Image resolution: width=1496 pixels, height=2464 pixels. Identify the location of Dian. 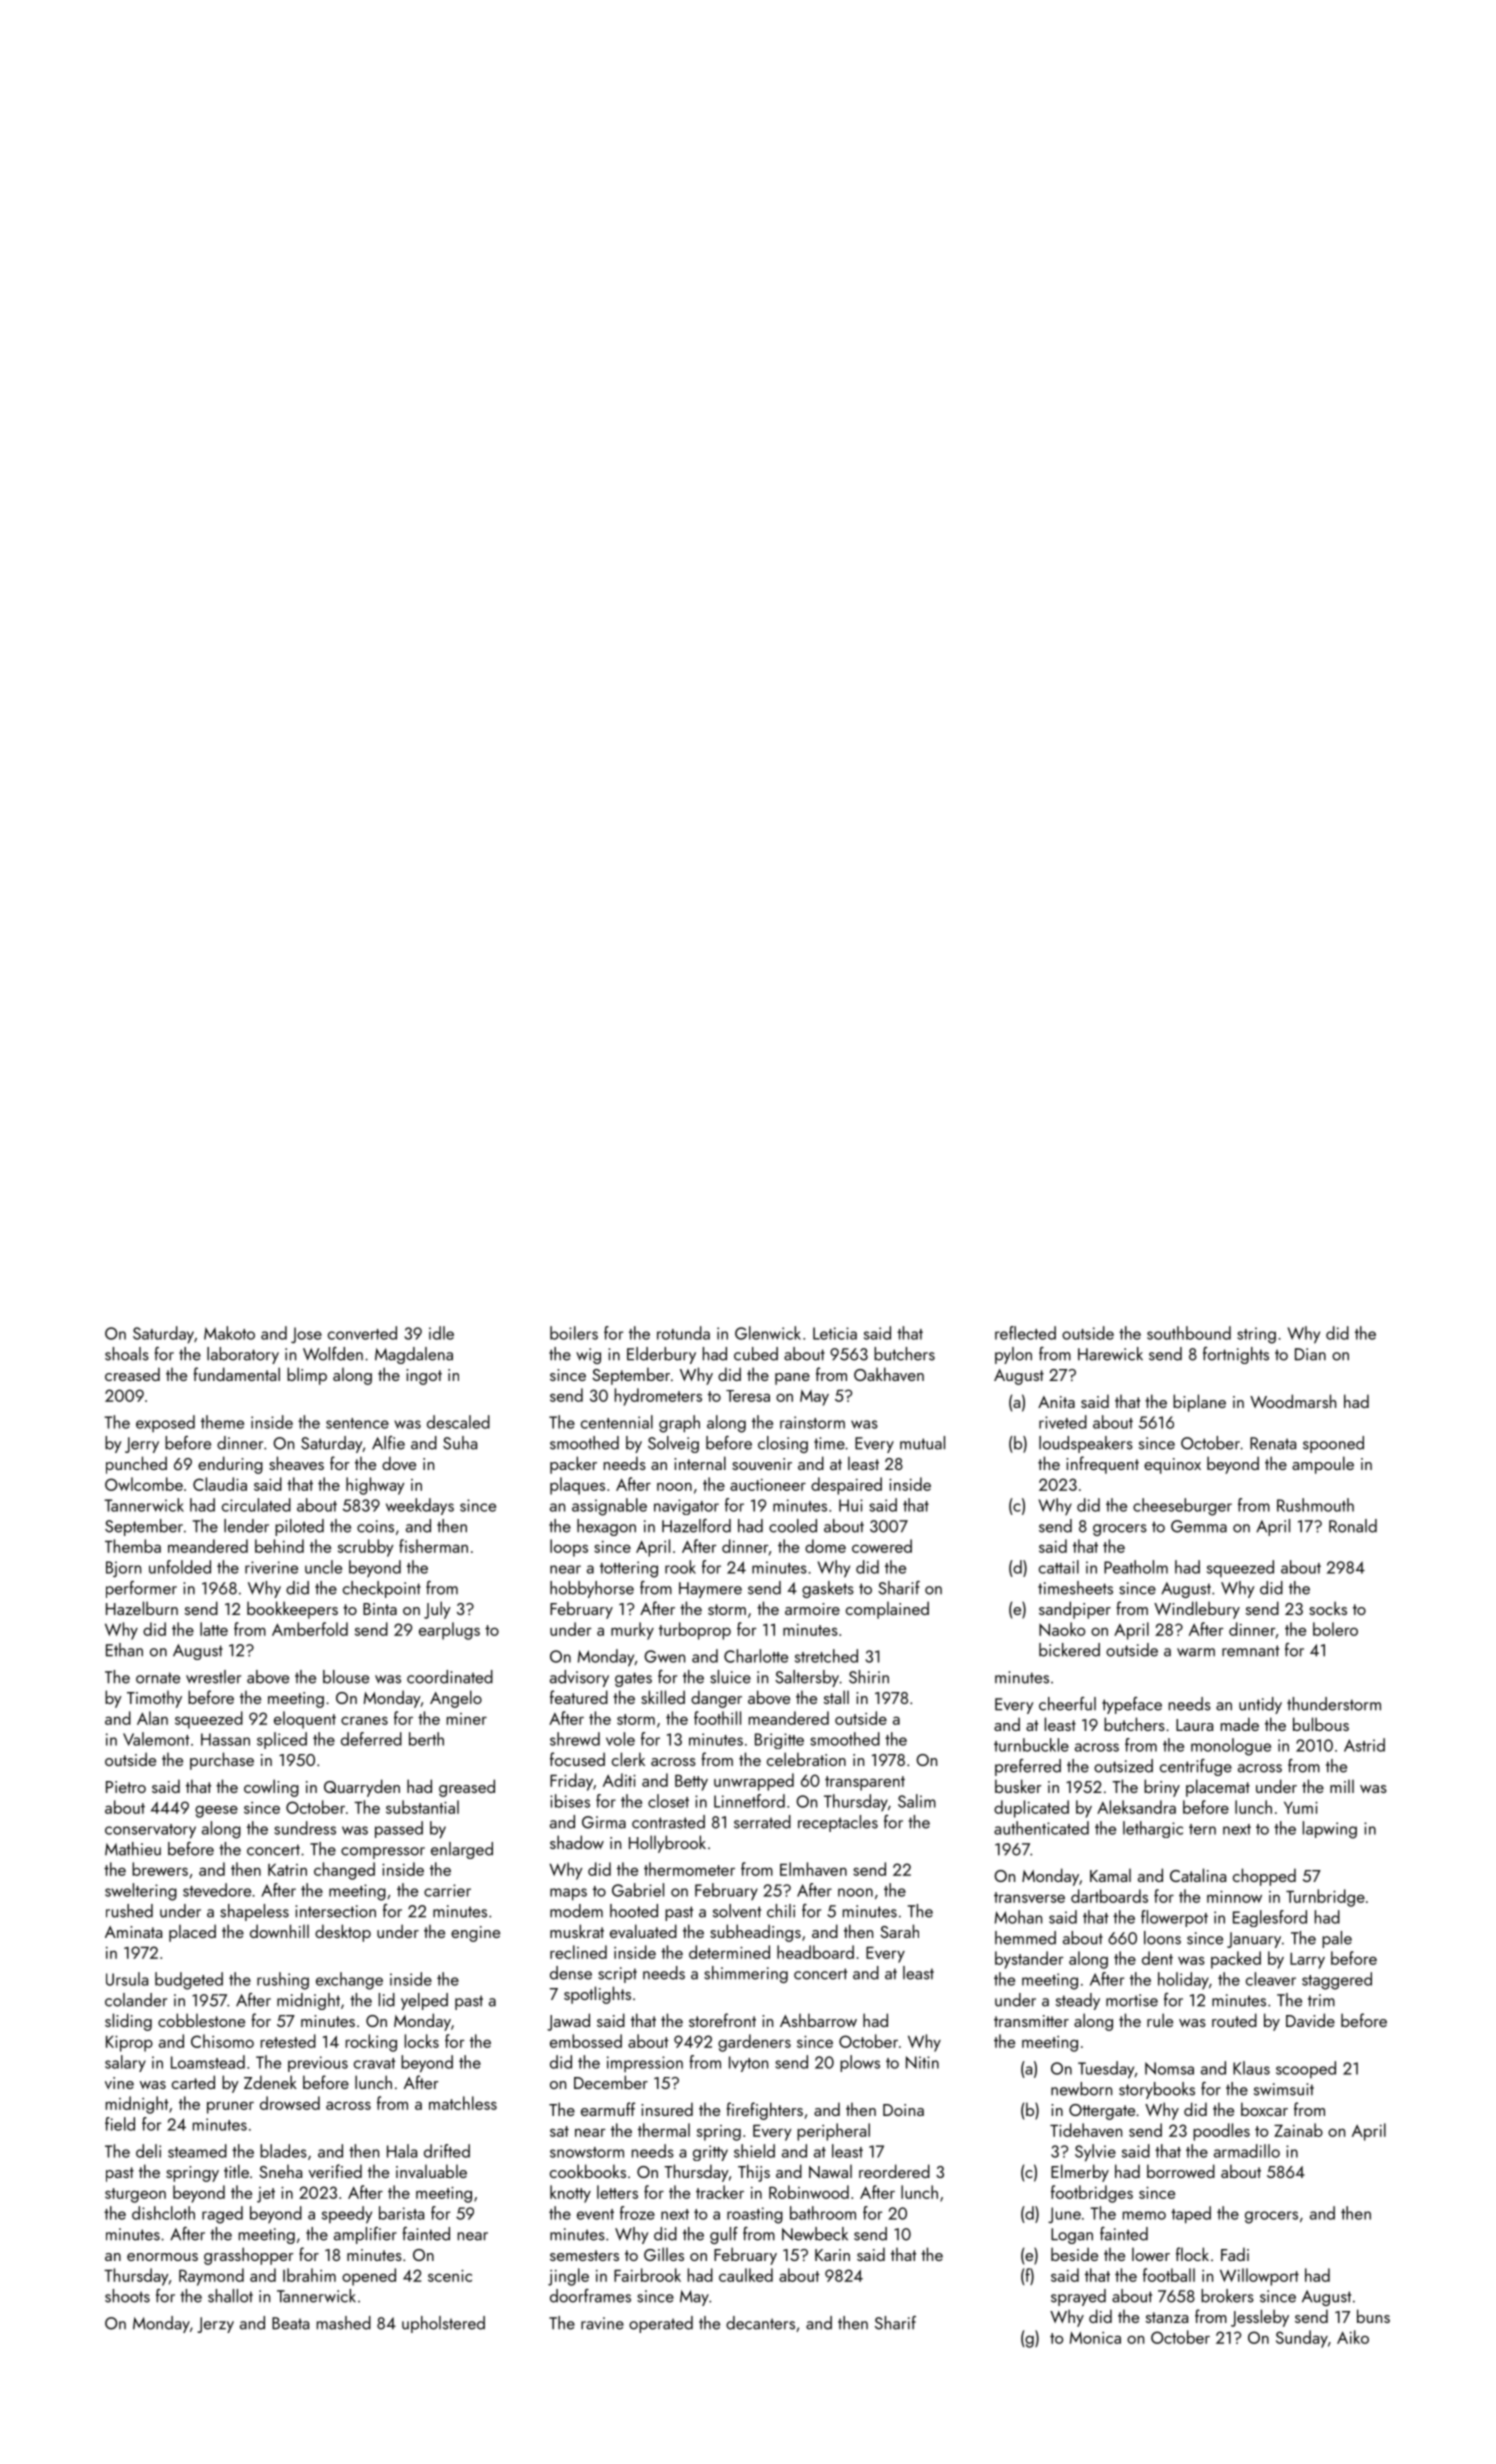
(1310, 1354).
